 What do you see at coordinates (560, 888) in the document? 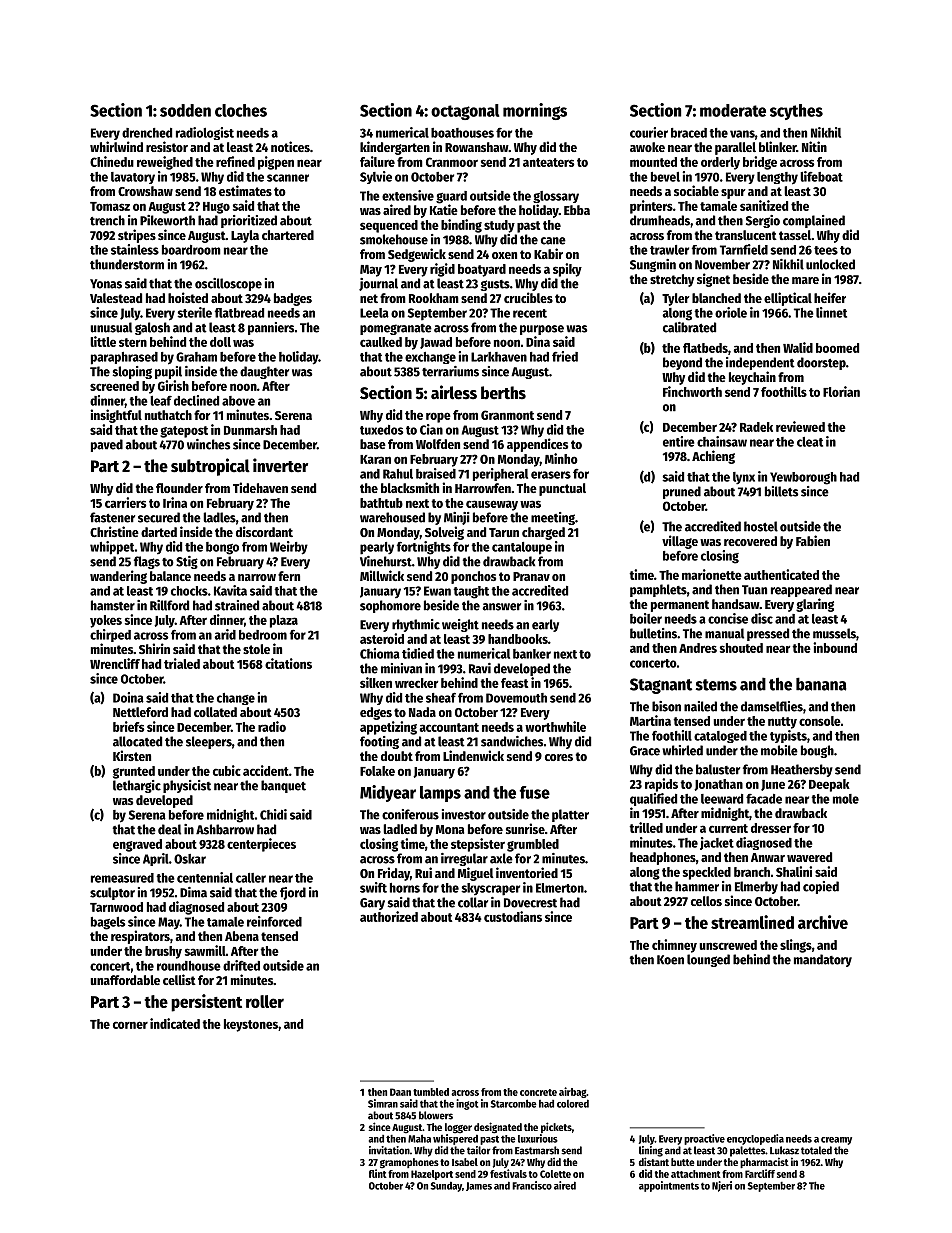
I see `Elmerton` at bounding box center [560, 888].
